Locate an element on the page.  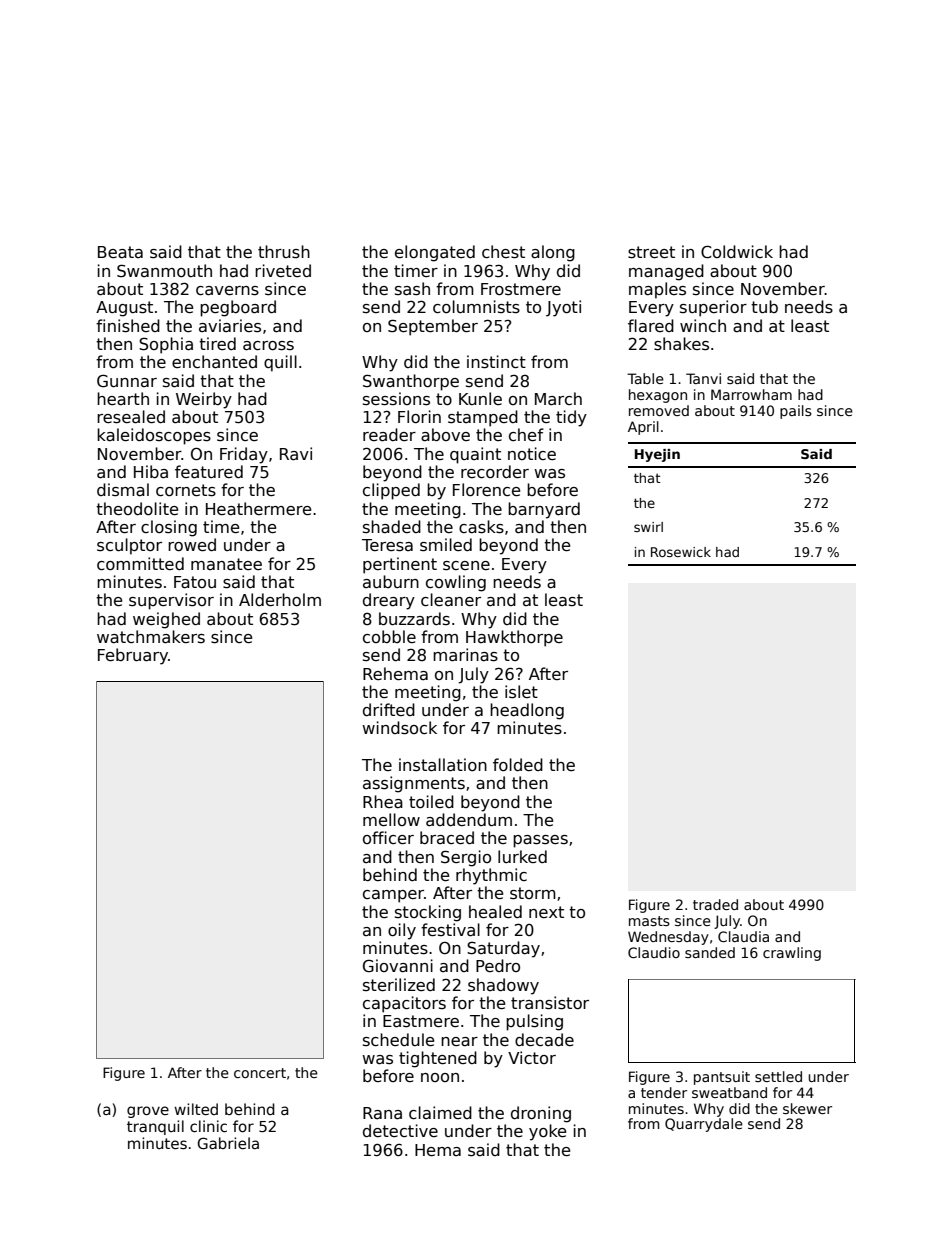
Gabriela is located at coordinates (228, 1143).
